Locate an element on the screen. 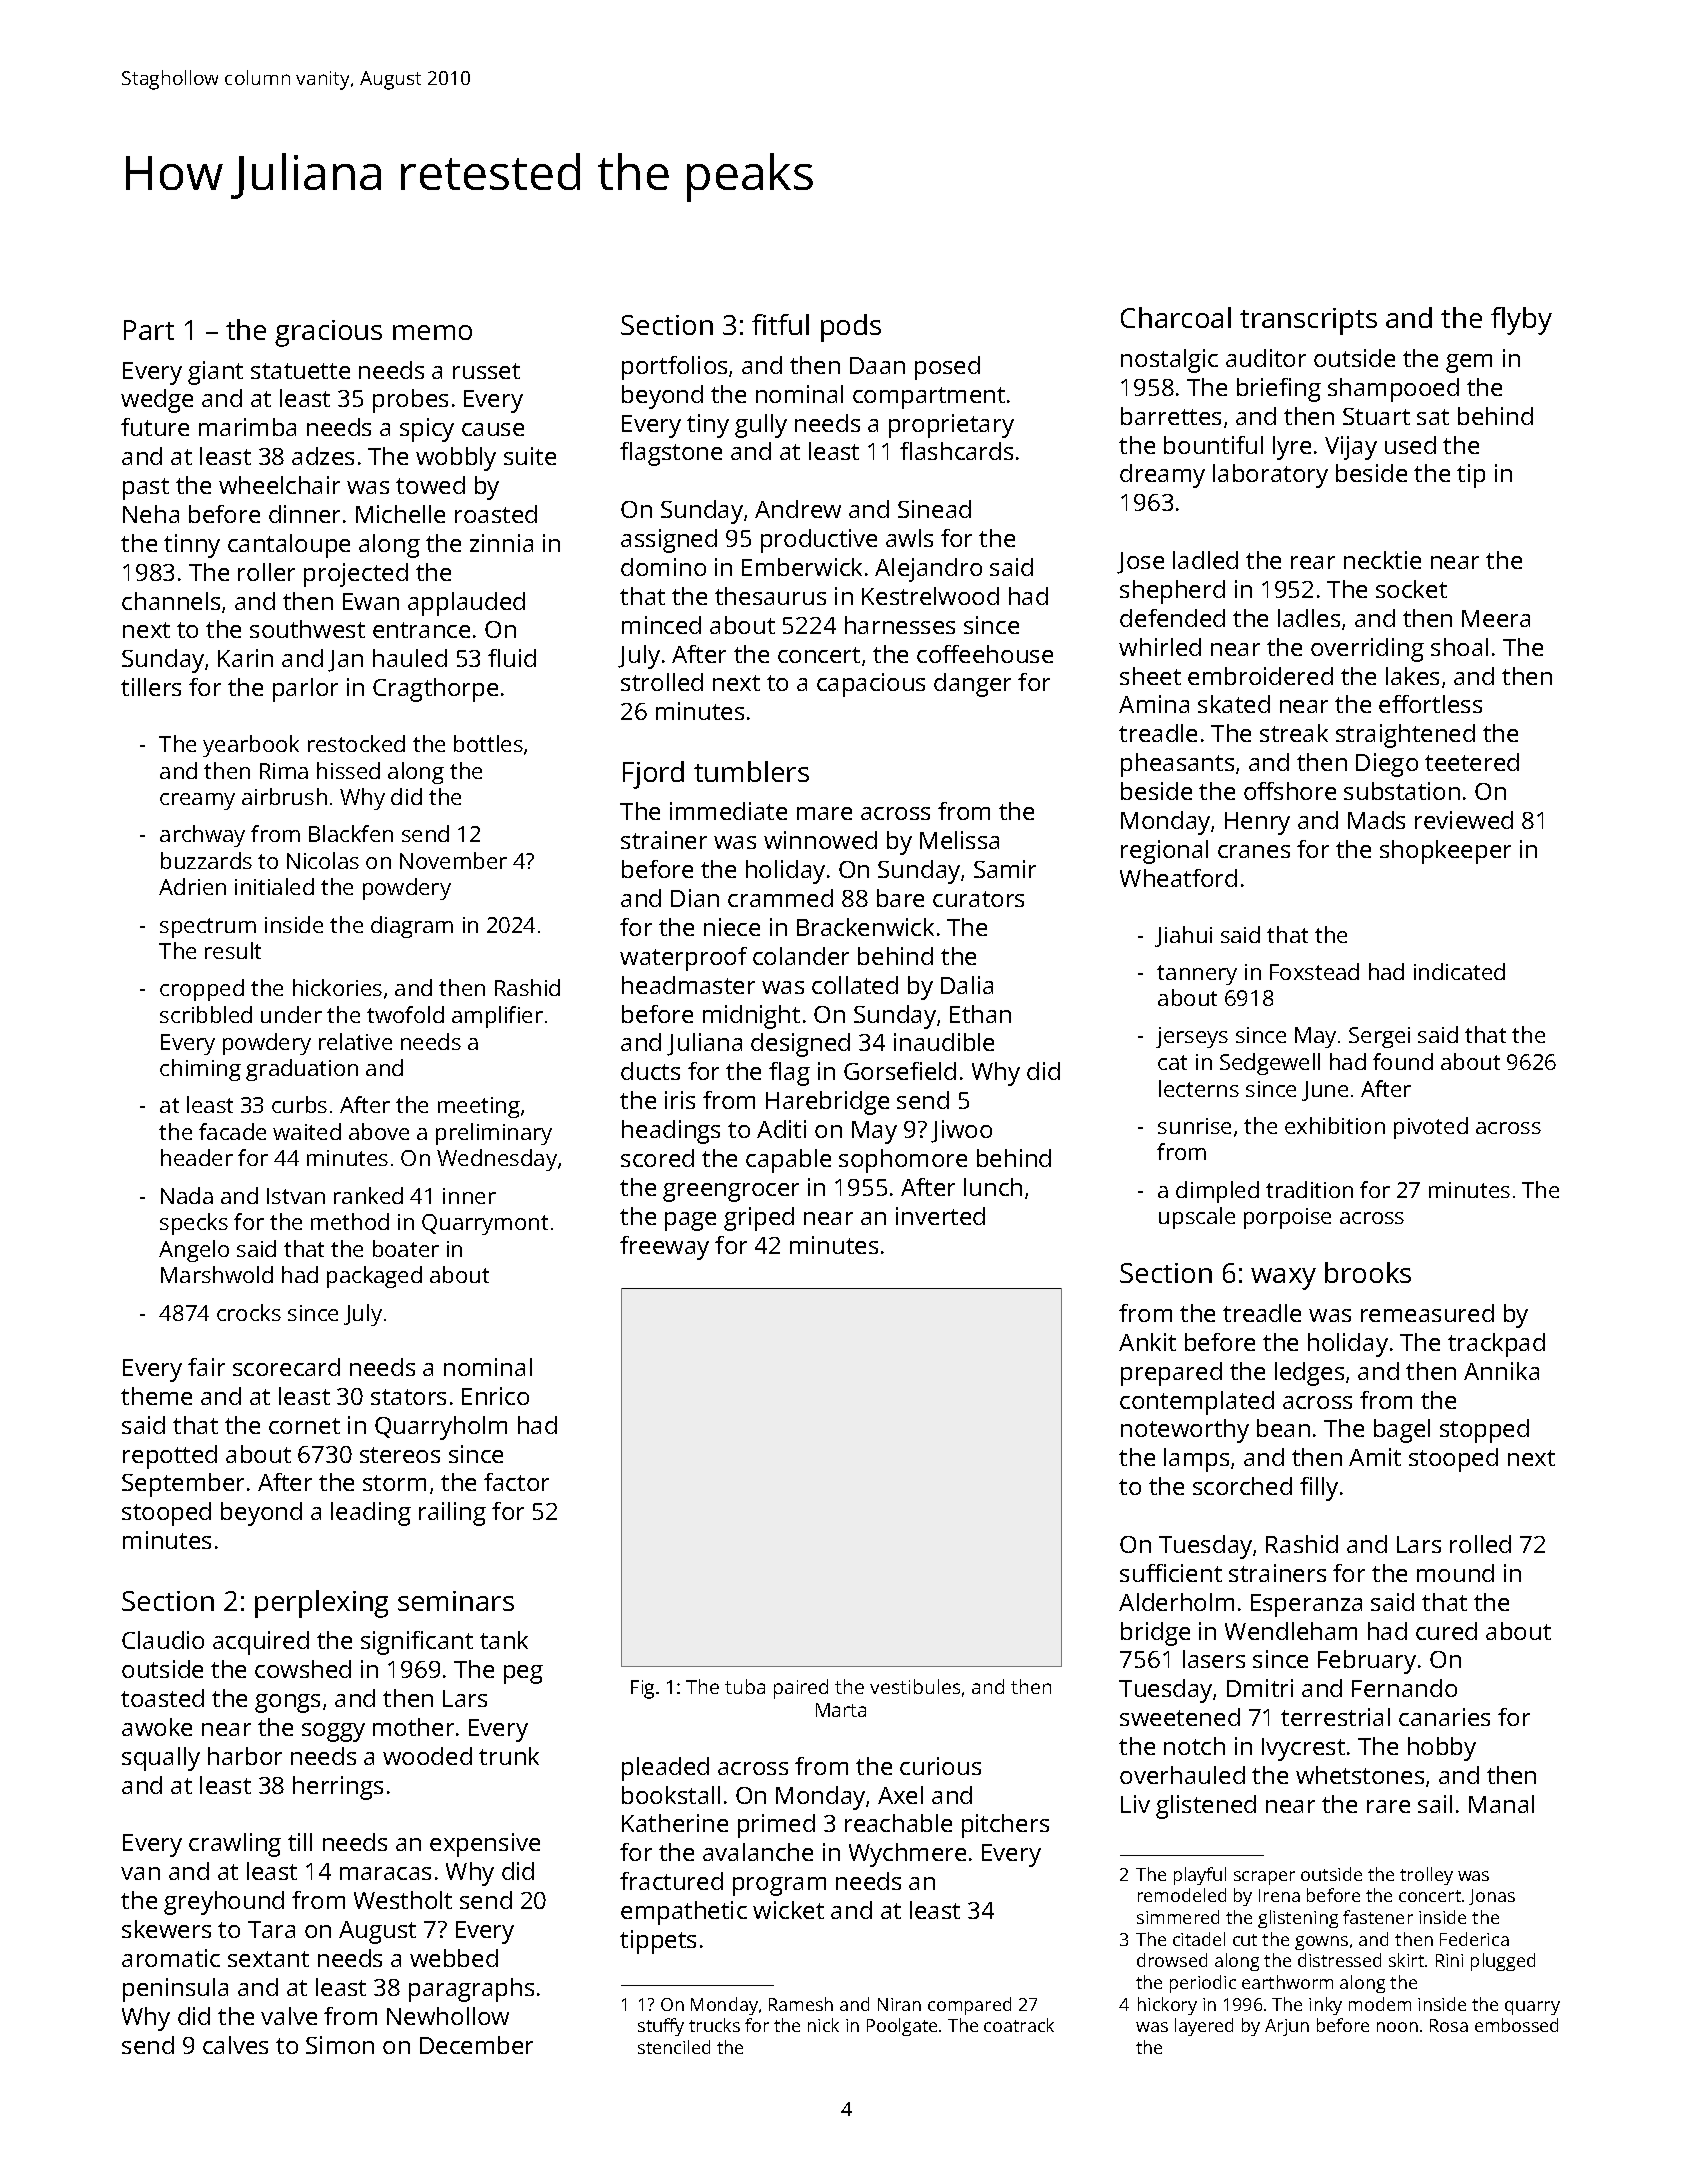 Image resolution: width=1683 pixels, height=2178 pixels. cranes is located at coordinates (1254, 851).
